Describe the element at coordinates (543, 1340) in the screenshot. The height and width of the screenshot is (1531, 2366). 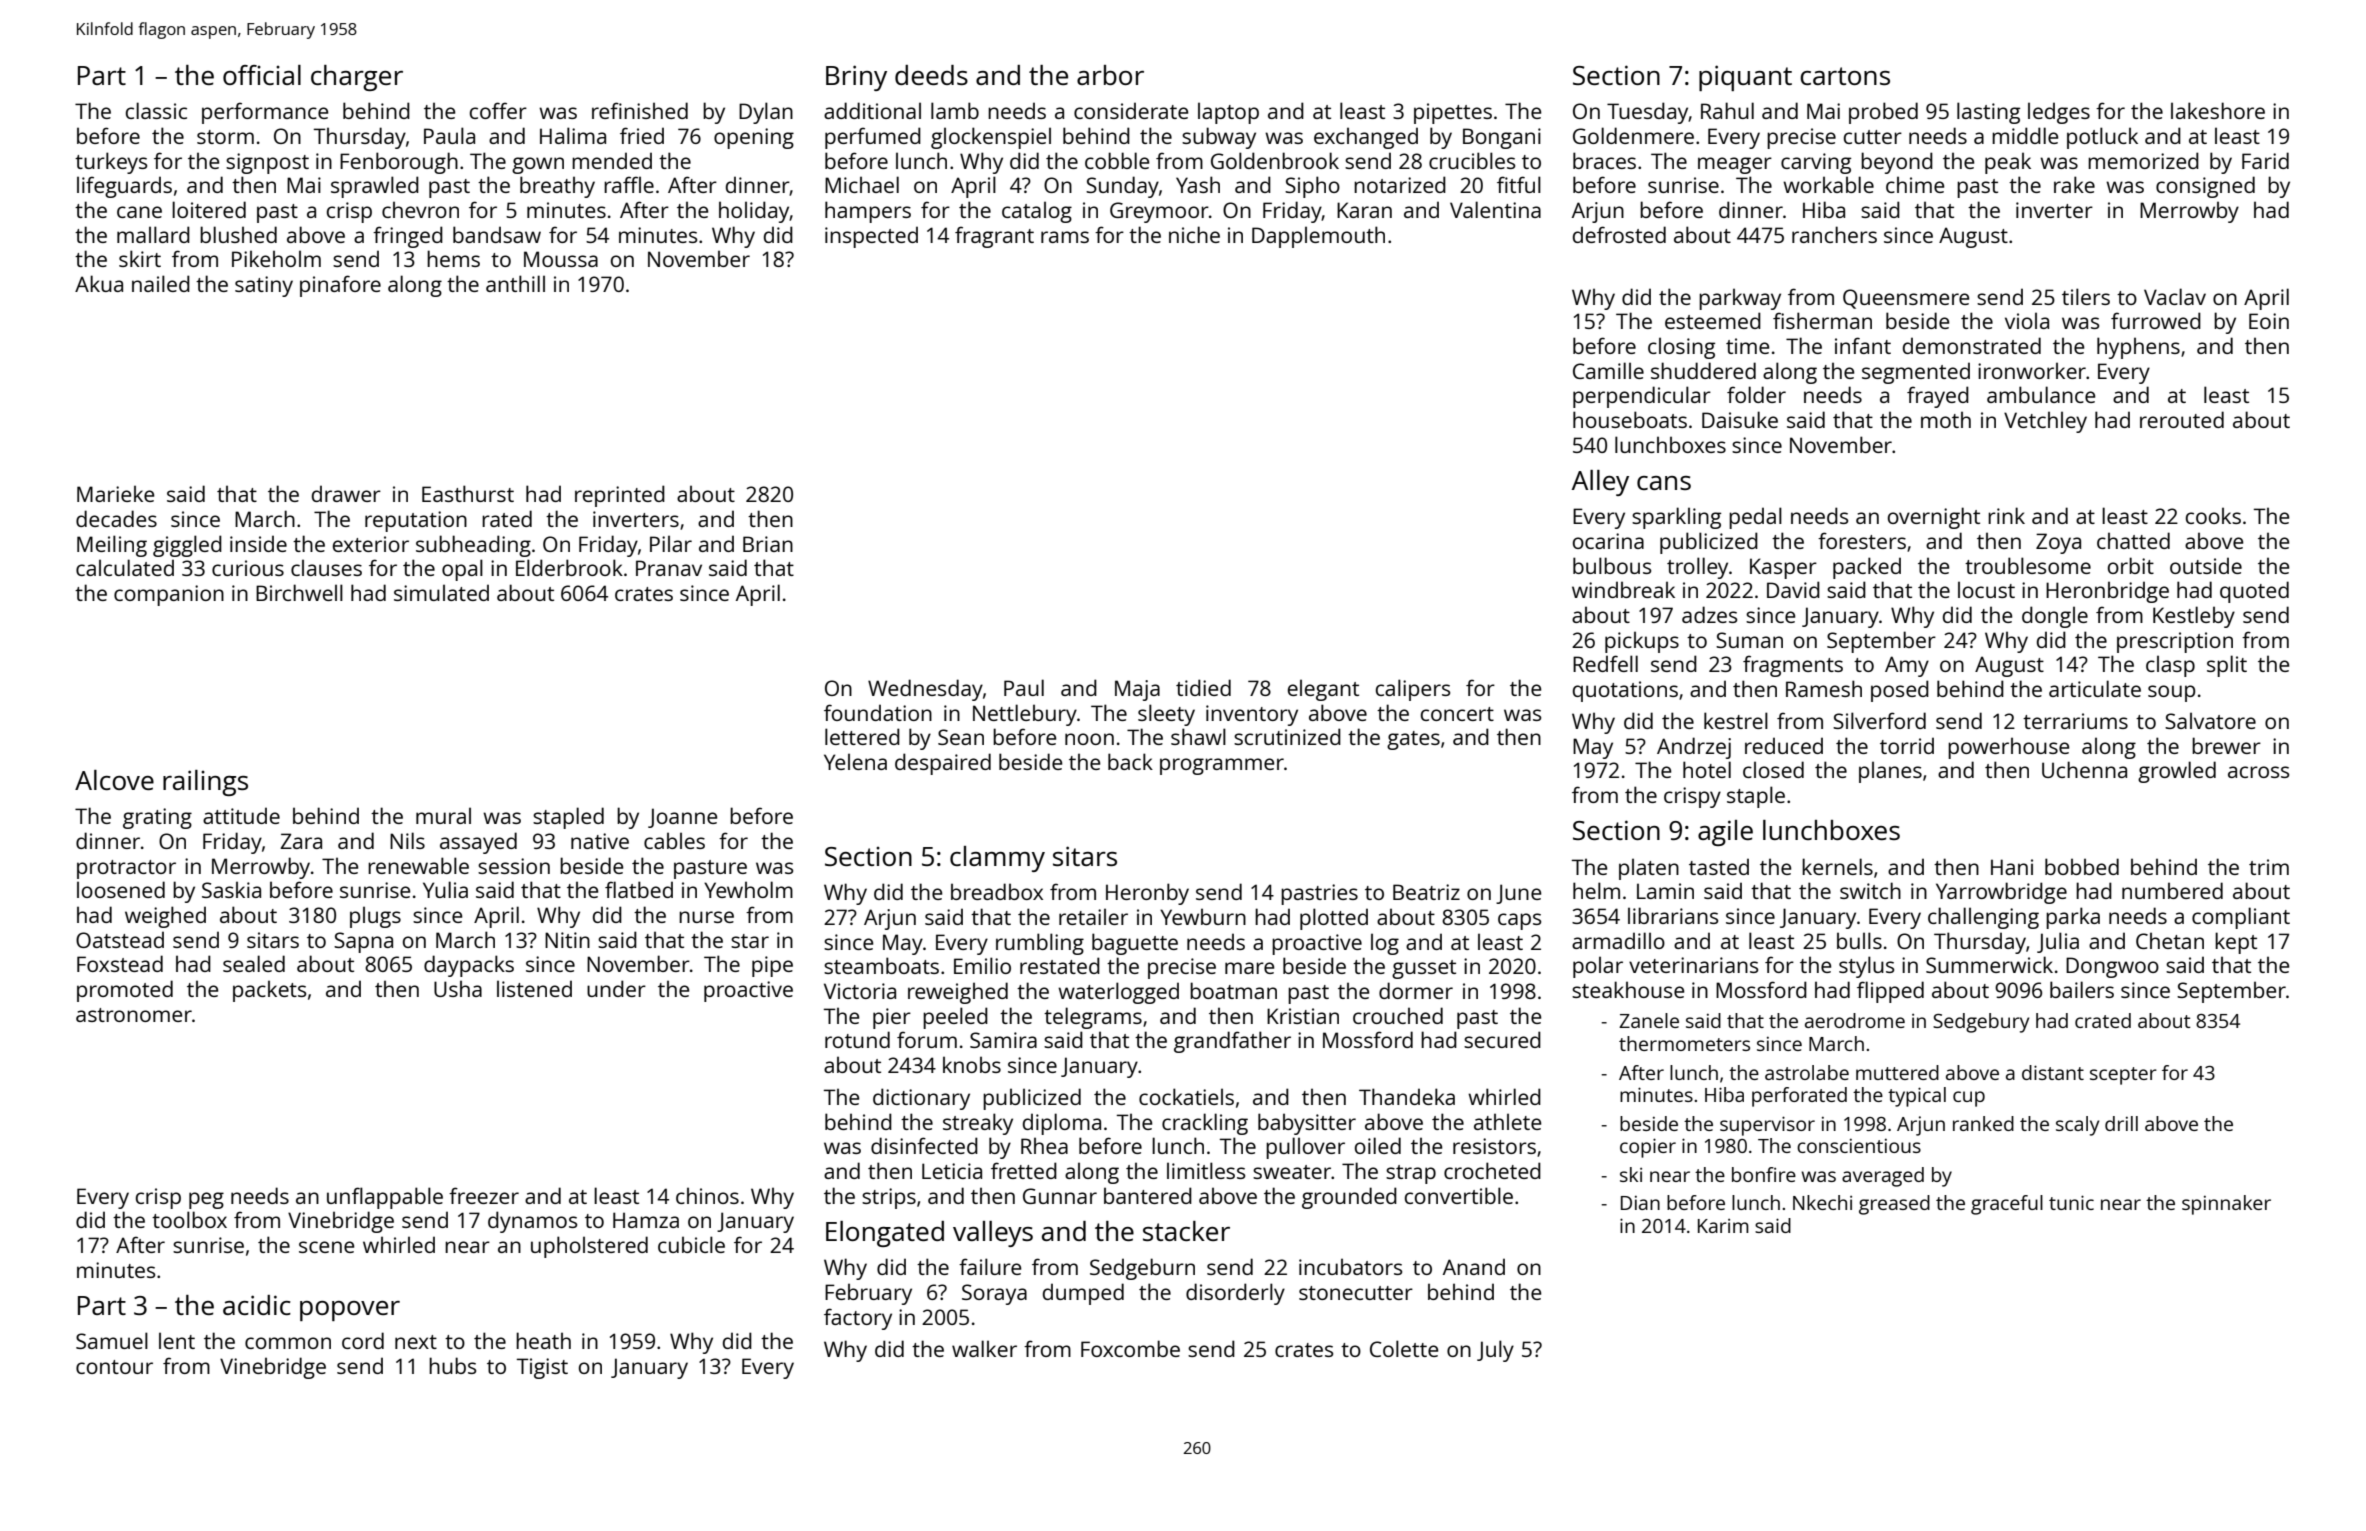
I see `heath` at that location.
